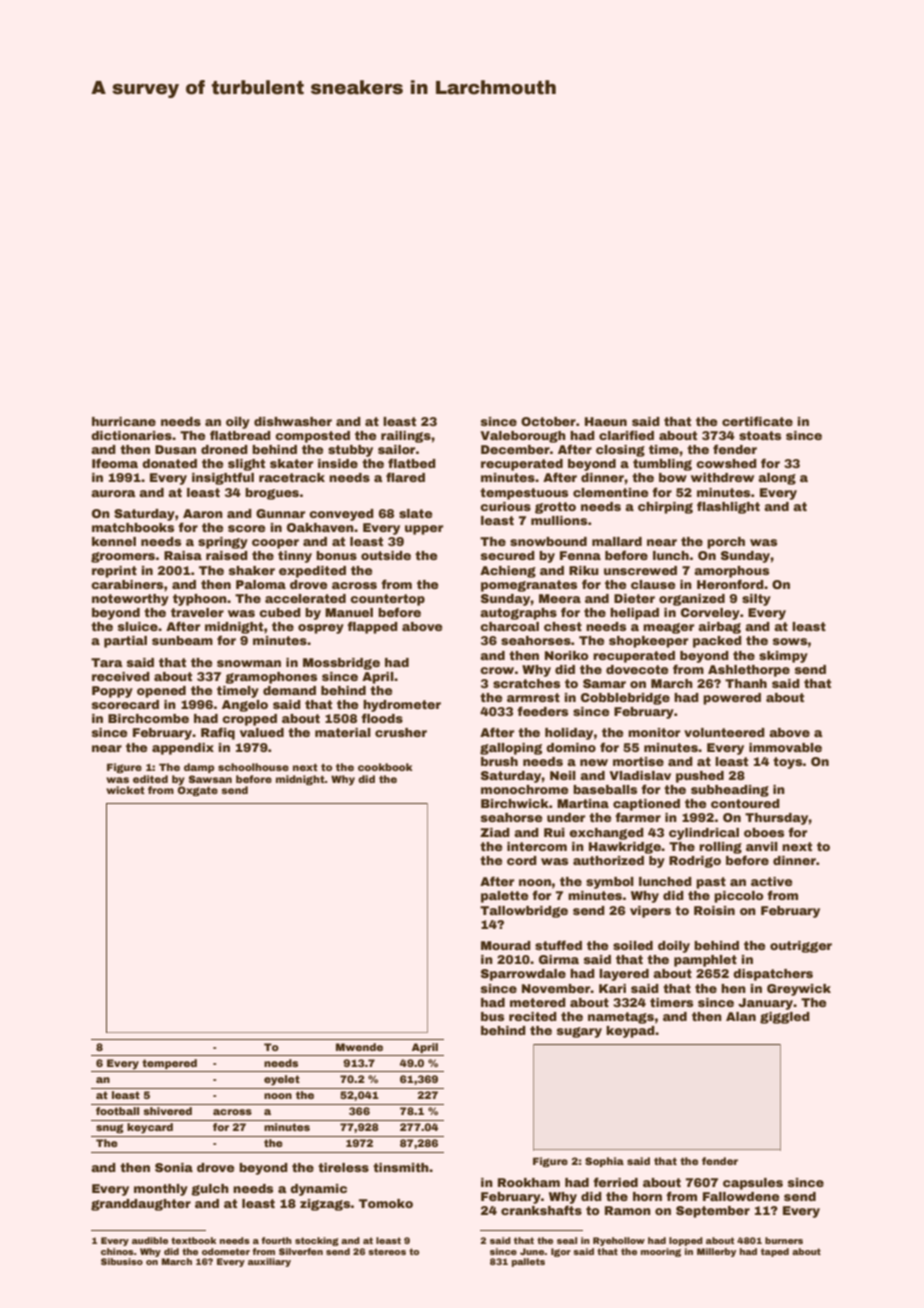  I want to click on wicket, so click(125, 790).
